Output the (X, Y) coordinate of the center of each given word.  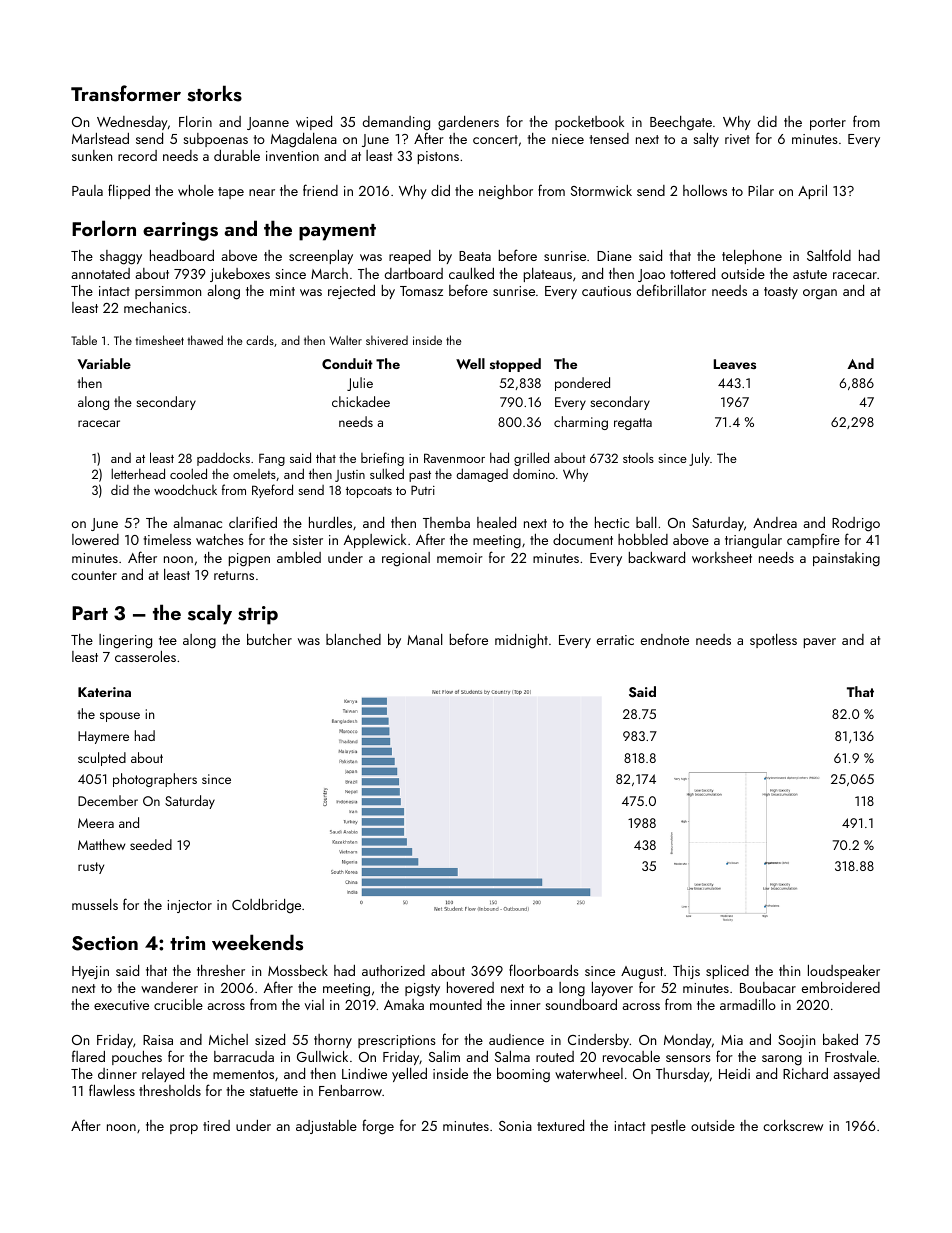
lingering (125, 641)
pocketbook (589, 123)
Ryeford (272, 491)
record (137, 155)
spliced (727, 972)
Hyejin (90, 972)
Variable (104, 363)
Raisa (158, 1040)
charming (581, 423)
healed (496, 522)
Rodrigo (856, 524)
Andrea (775, 522)
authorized (393, 970)
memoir (460, 558)
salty (706, 140)
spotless (773, 641)
